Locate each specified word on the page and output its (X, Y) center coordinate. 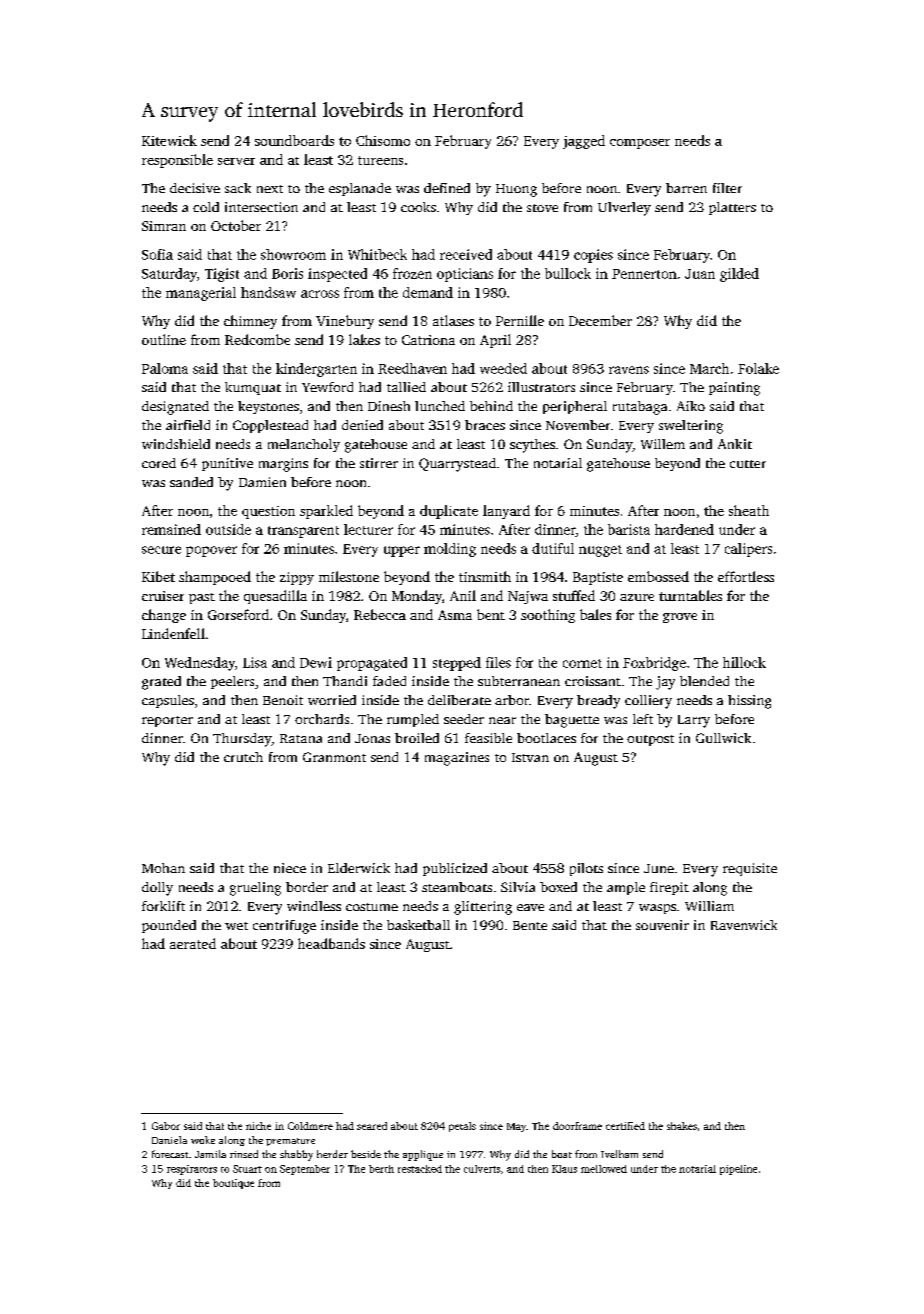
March (709, 368)
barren (686, 188)
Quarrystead (457, 465)
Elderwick (359, 868)
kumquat (253, 388)
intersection (261, 207)
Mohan (163, 868)
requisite (750, 869)
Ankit (735, 444)
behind (491, 406)
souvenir (662, 925)
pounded (169, 926)
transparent (303, 532)
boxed (558, 887)
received (466, 254)
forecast (170, 1154)
